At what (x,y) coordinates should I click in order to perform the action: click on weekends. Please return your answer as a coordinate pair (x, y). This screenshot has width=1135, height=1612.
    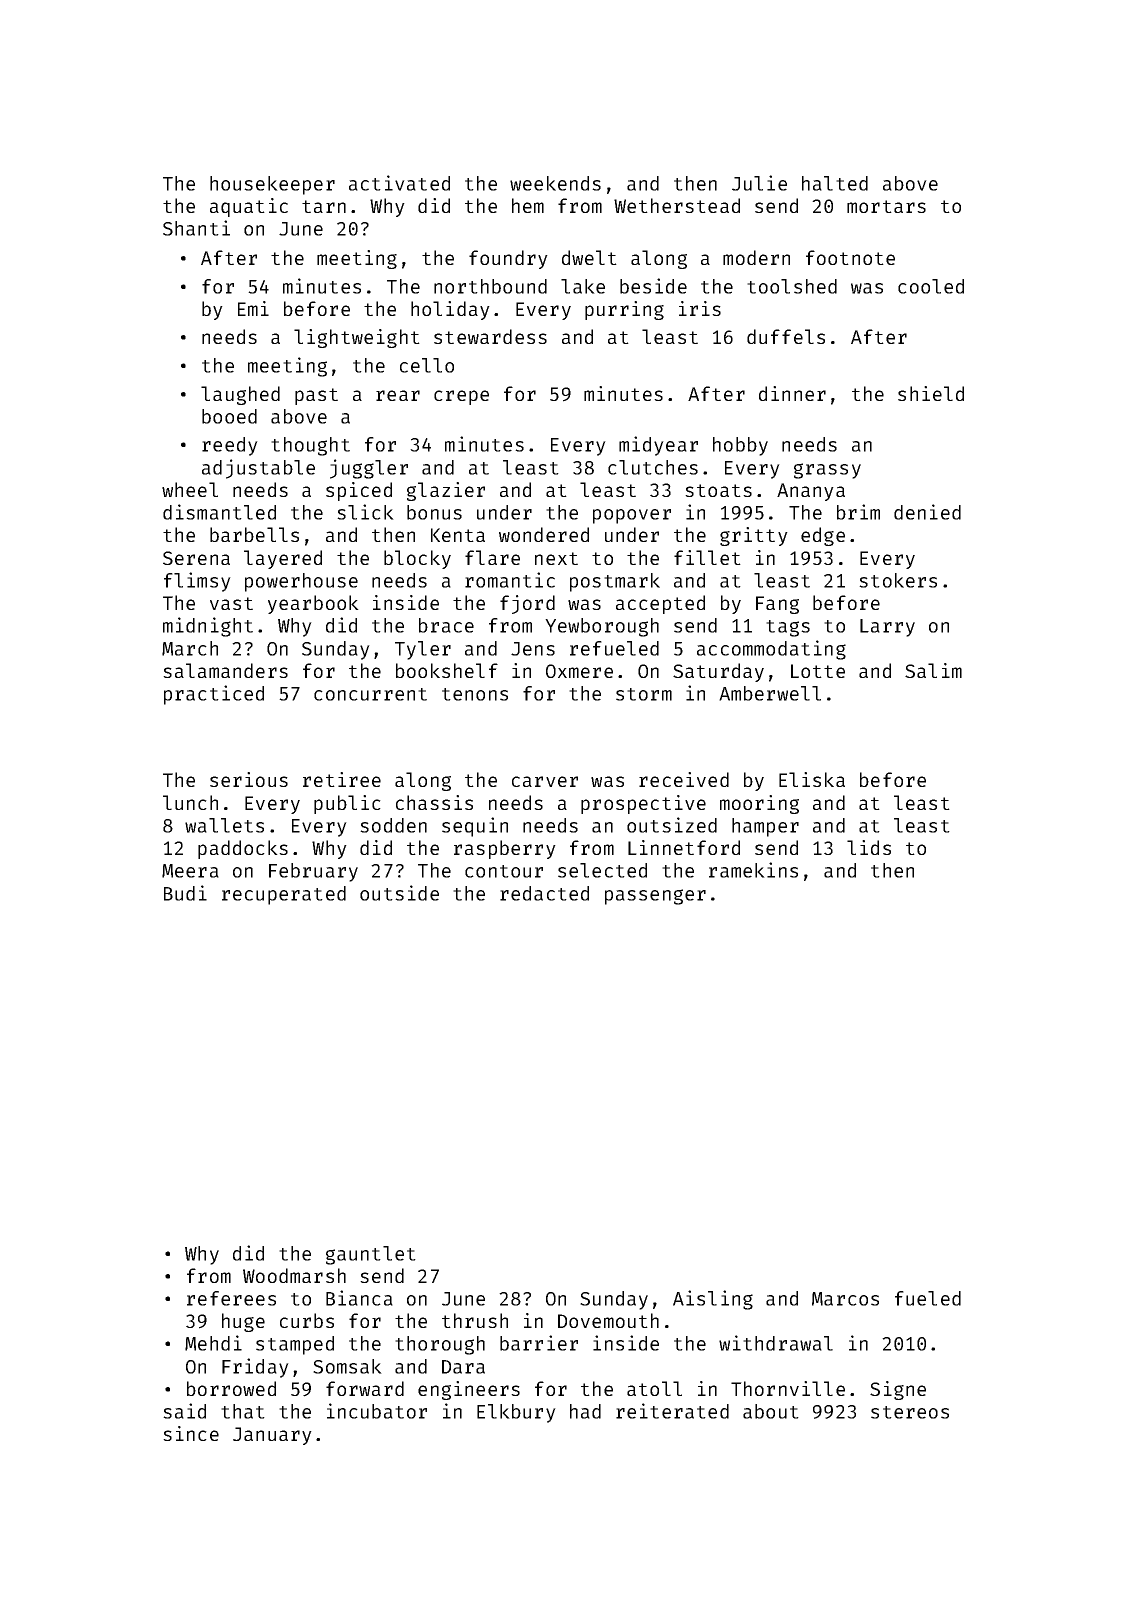
    Looking at the image, I should click on (555, 183).
